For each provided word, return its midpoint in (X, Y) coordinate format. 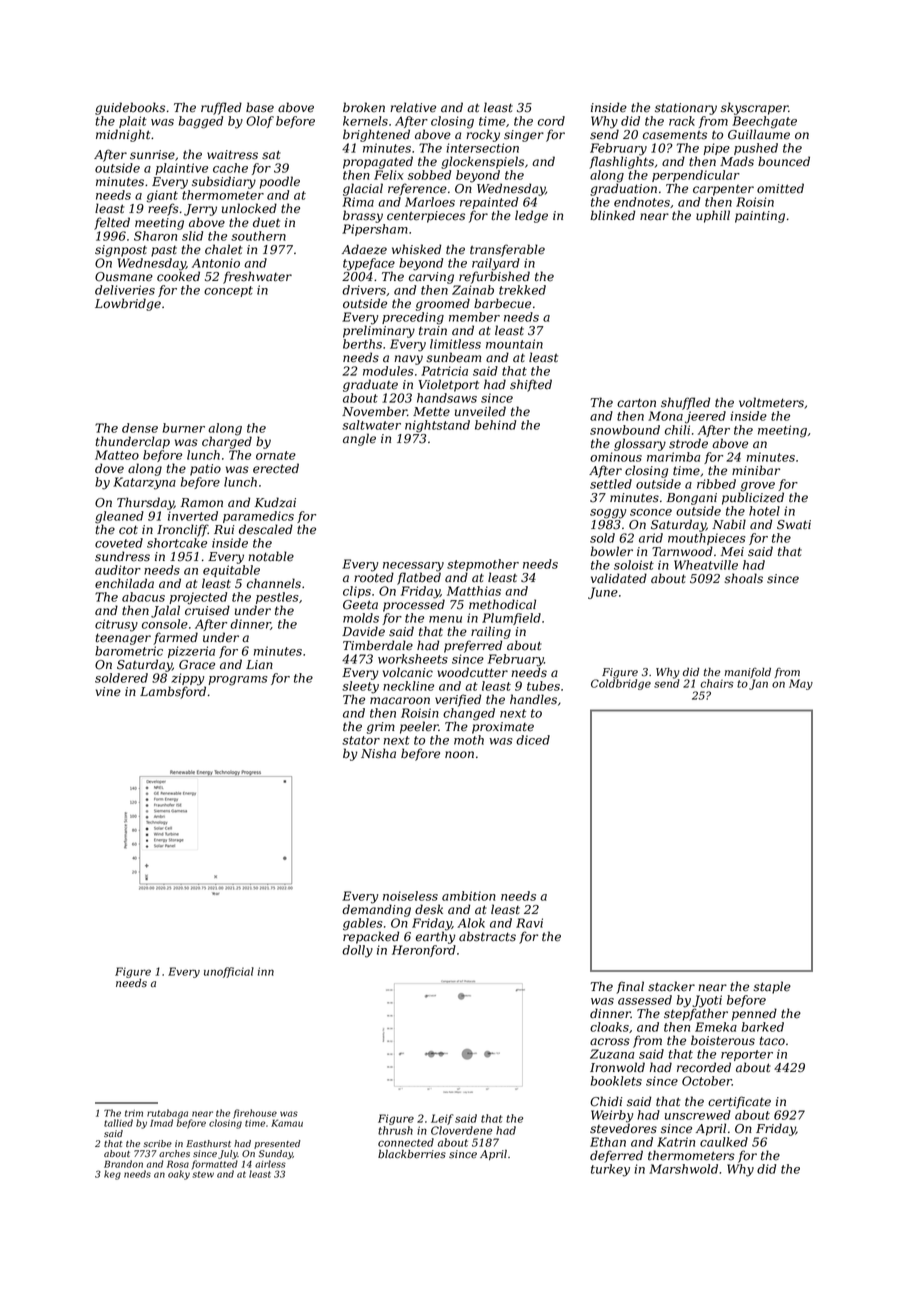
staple (772, 987)
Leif (442, 1119)
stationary (686, 109)
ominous (616, 457)
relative (413, 107)
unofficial (229, 972)
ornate (276, 455)
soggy (608, 514)
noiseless (410, 896)
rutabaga (167, 1114)
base (260, 107)
